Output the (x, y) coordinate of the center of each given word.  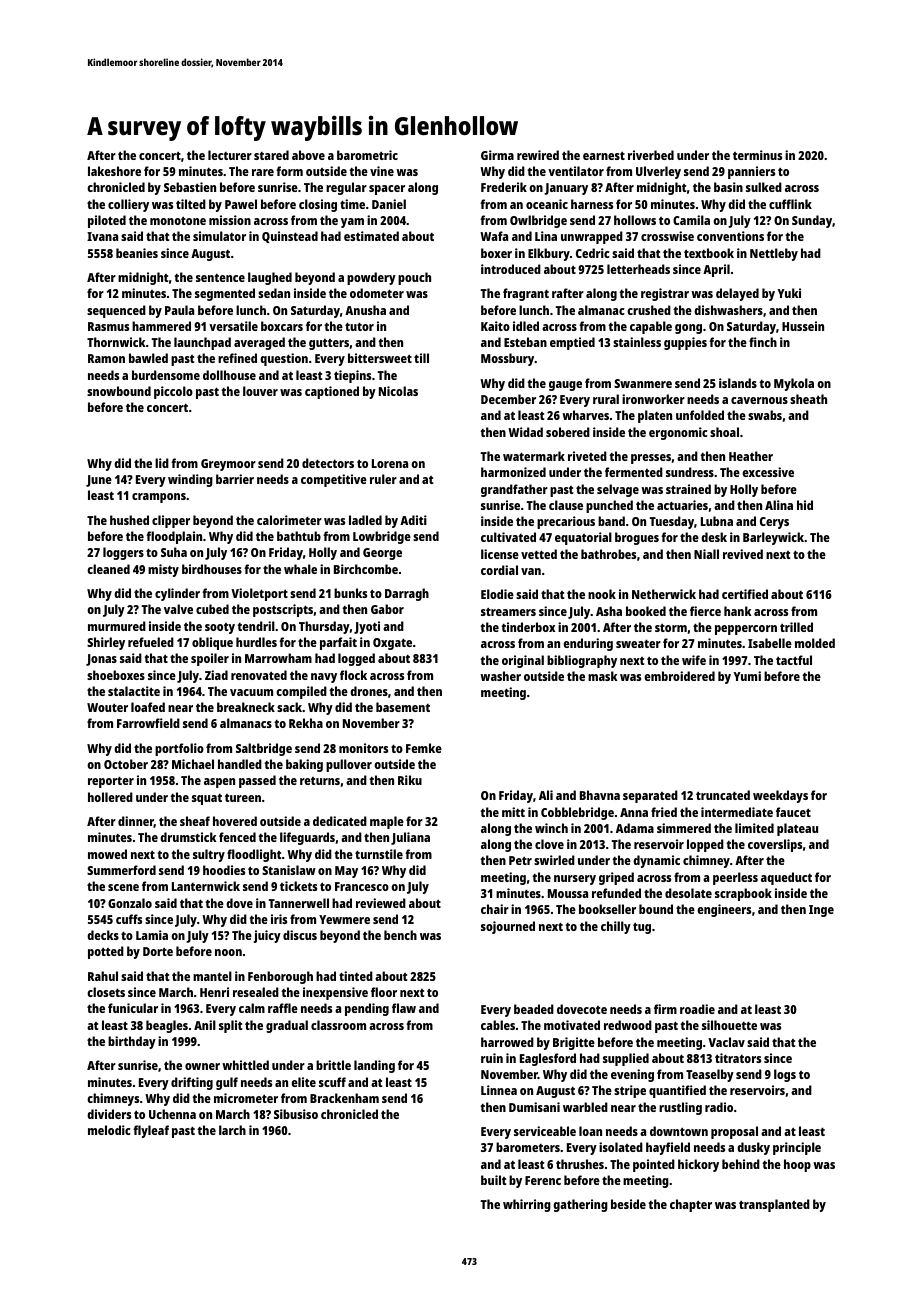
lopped (705, 845)
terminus (757, 155)
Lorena (390, 463)
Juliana (410, 838)
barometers (528, 1147)
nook (602, 594)
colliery (128, 205)
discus (300, 935)
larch (232, 1130)
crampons (159, 498)
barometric (367, 155)
